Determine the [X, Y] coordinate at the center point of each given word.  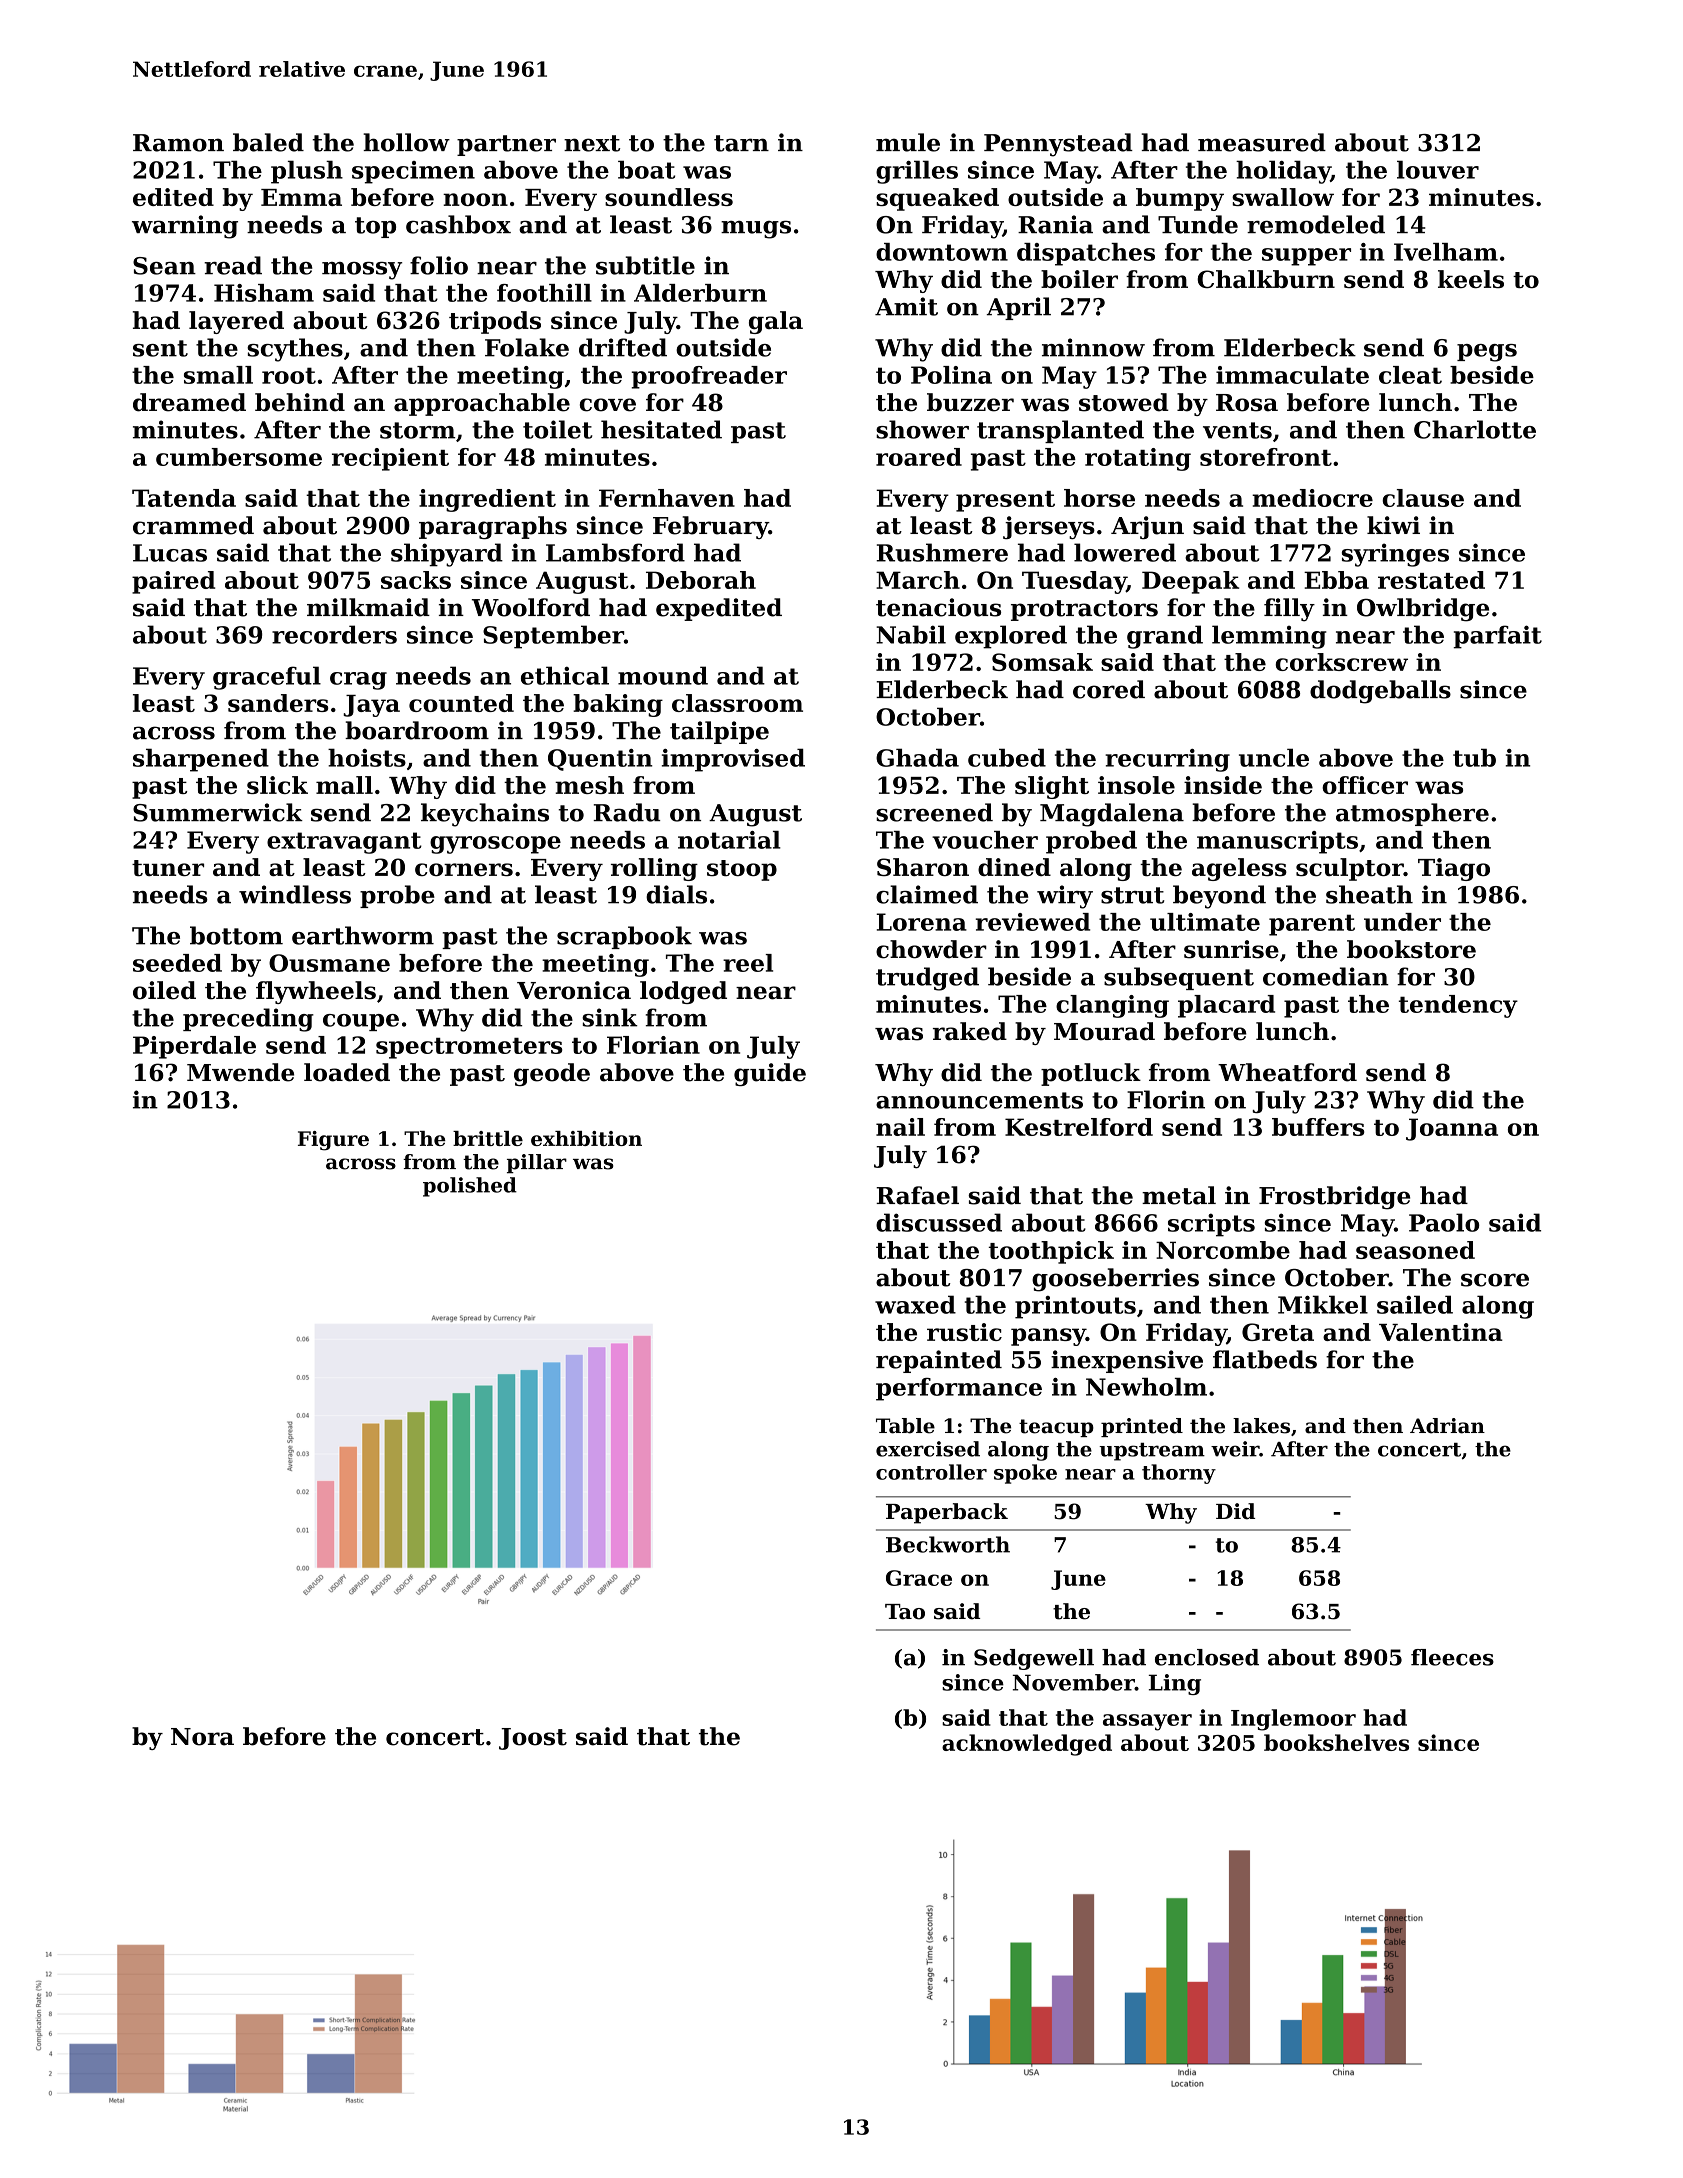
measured [1262, 142]
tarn [741, 143]
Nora [202, 1737]
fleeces [1452, 1657]
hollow [406, 142]
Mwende [240, 1072]
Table [905, 1426]
